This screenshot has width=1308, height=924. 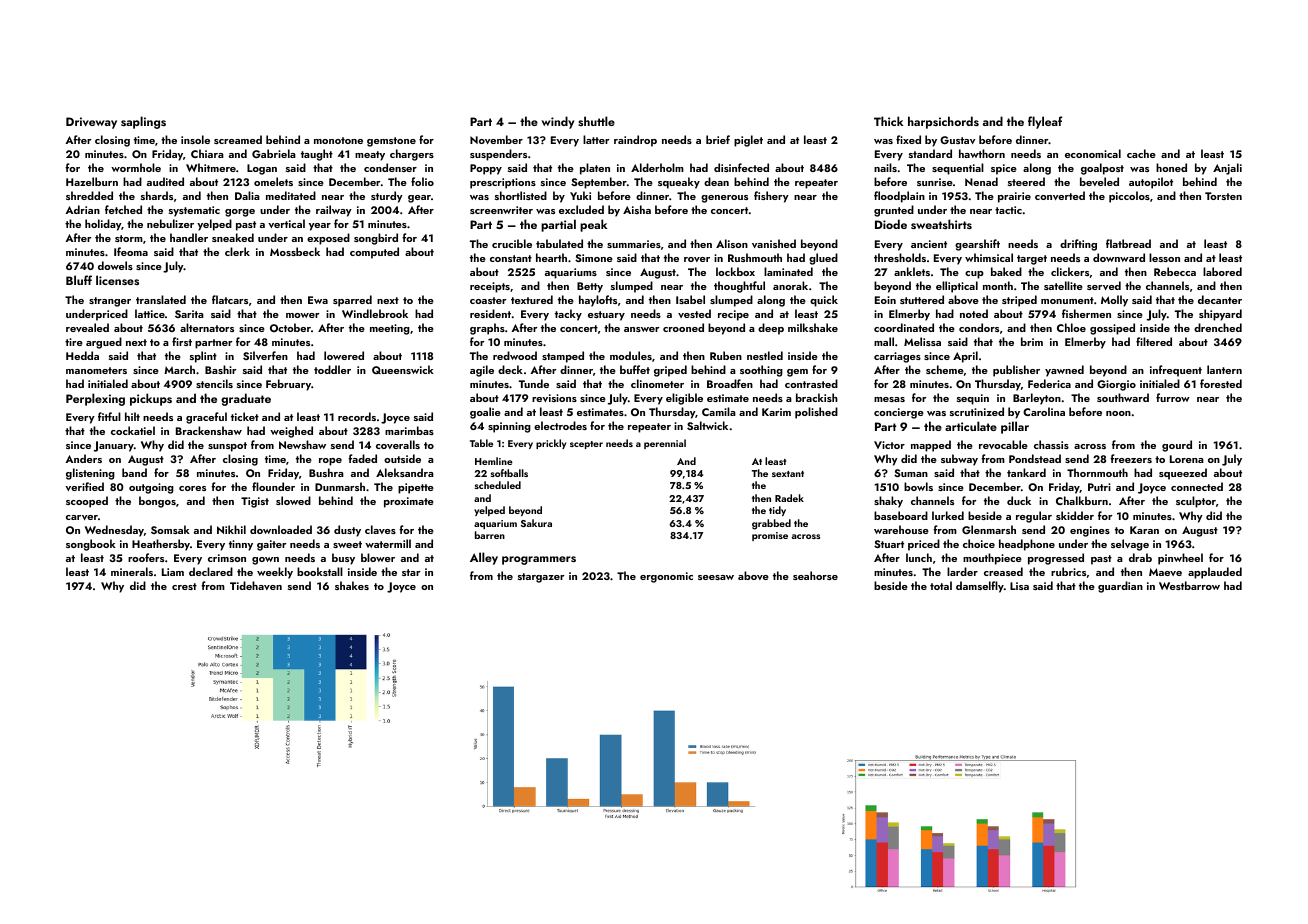 What do you see at coordinates (291, 432) in the screenshot?
I see `weighed` at bounding box center [291, 432].
